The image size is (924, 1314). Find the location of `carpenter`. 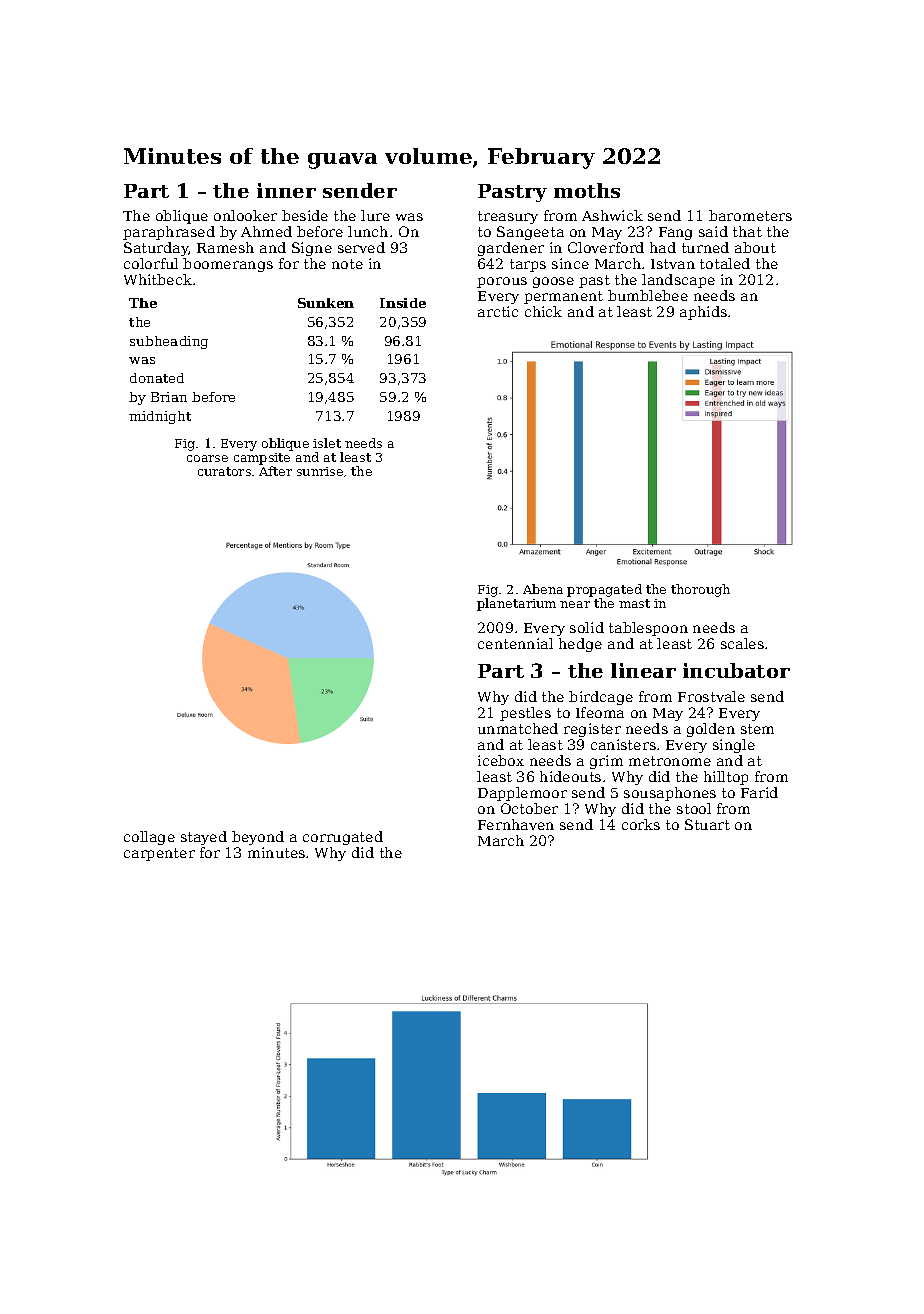

carpenter is located at coordinates (159, 854).
